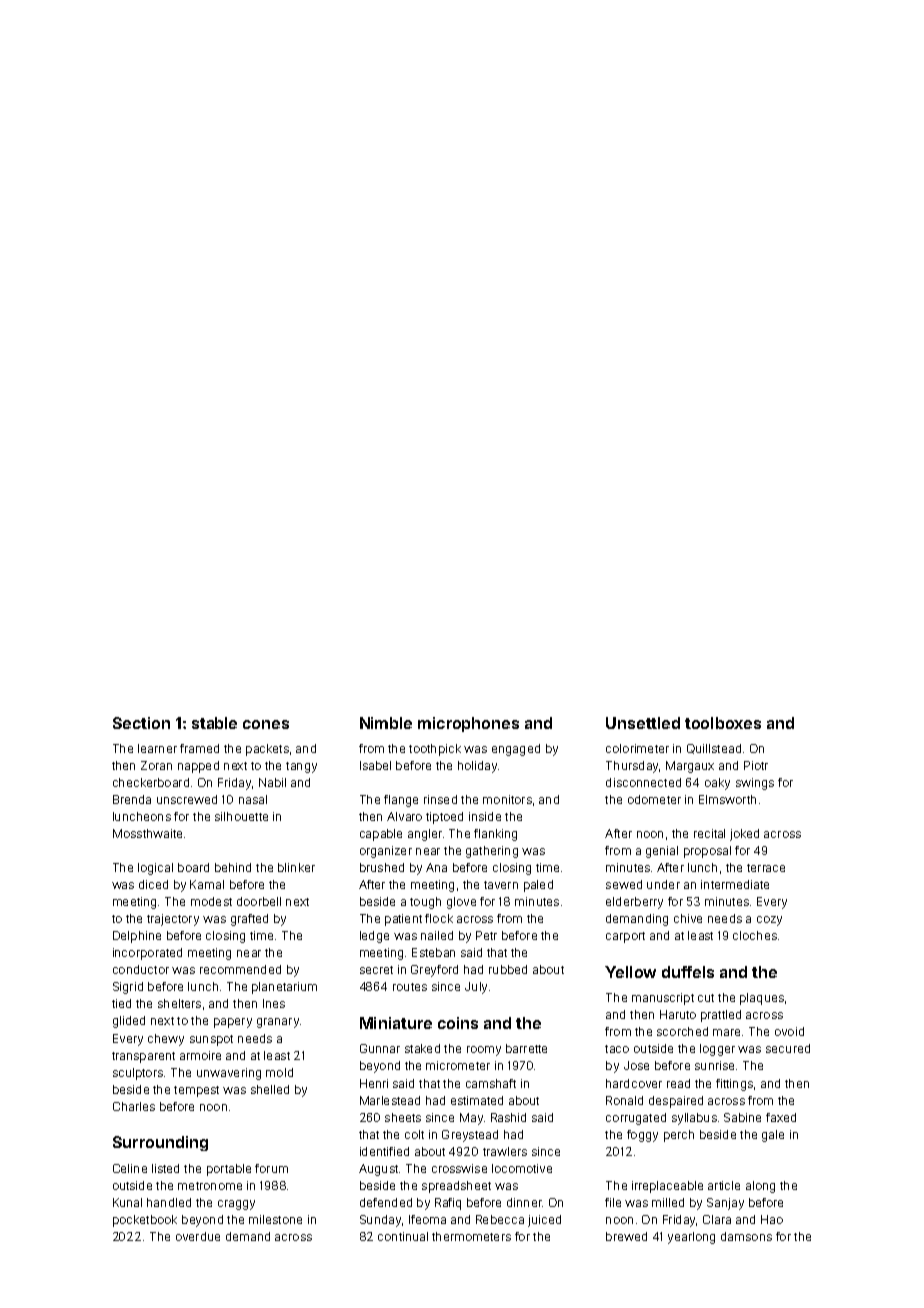 This document has height=1308, width=924. What do you see at coordinates (179, 1003) in the document?
I see `shelters` at bounding box center [179, 1003].
